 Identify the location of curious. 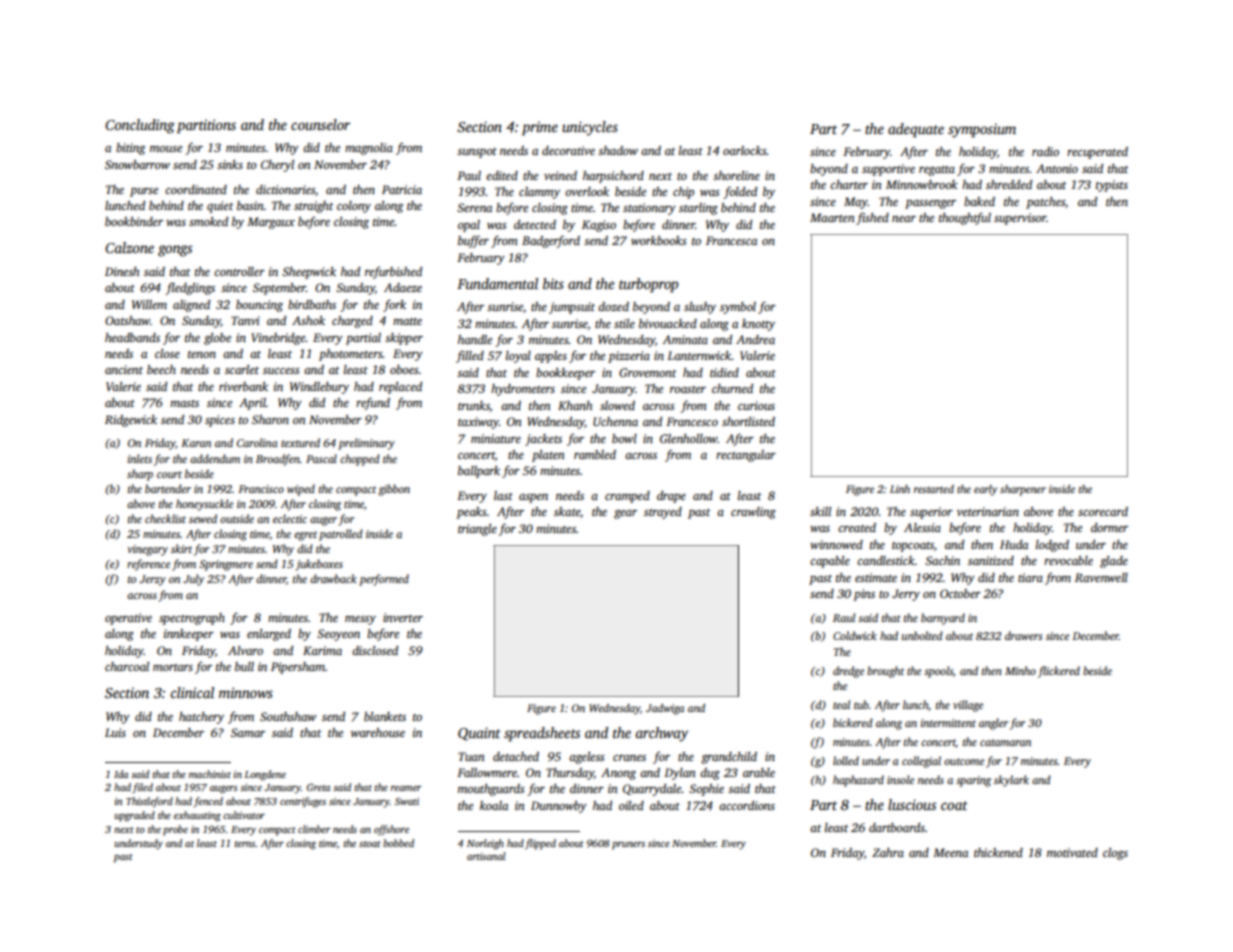
(756, 405).
